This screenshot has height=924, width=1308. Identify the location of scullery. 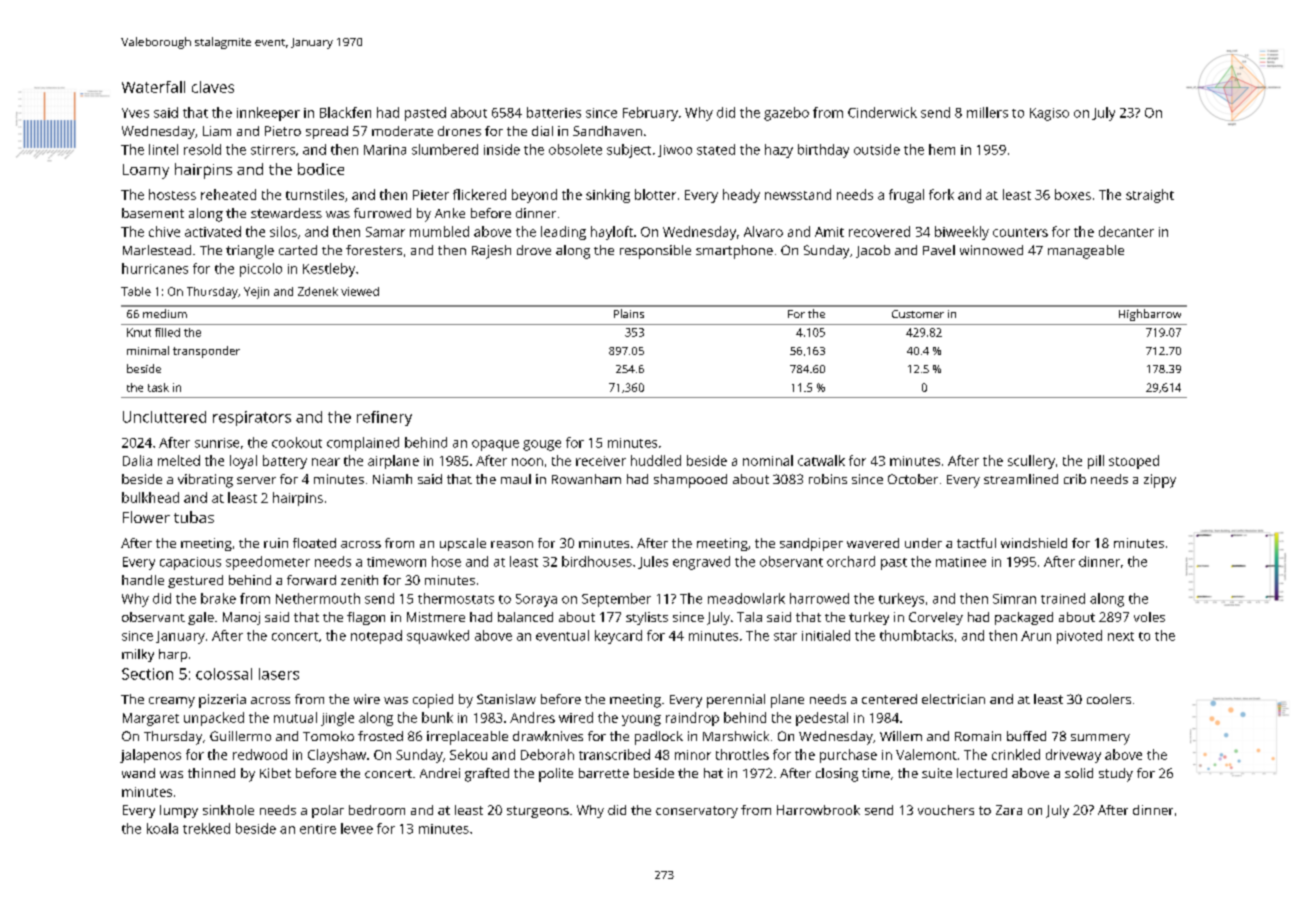
(1031, 462).
